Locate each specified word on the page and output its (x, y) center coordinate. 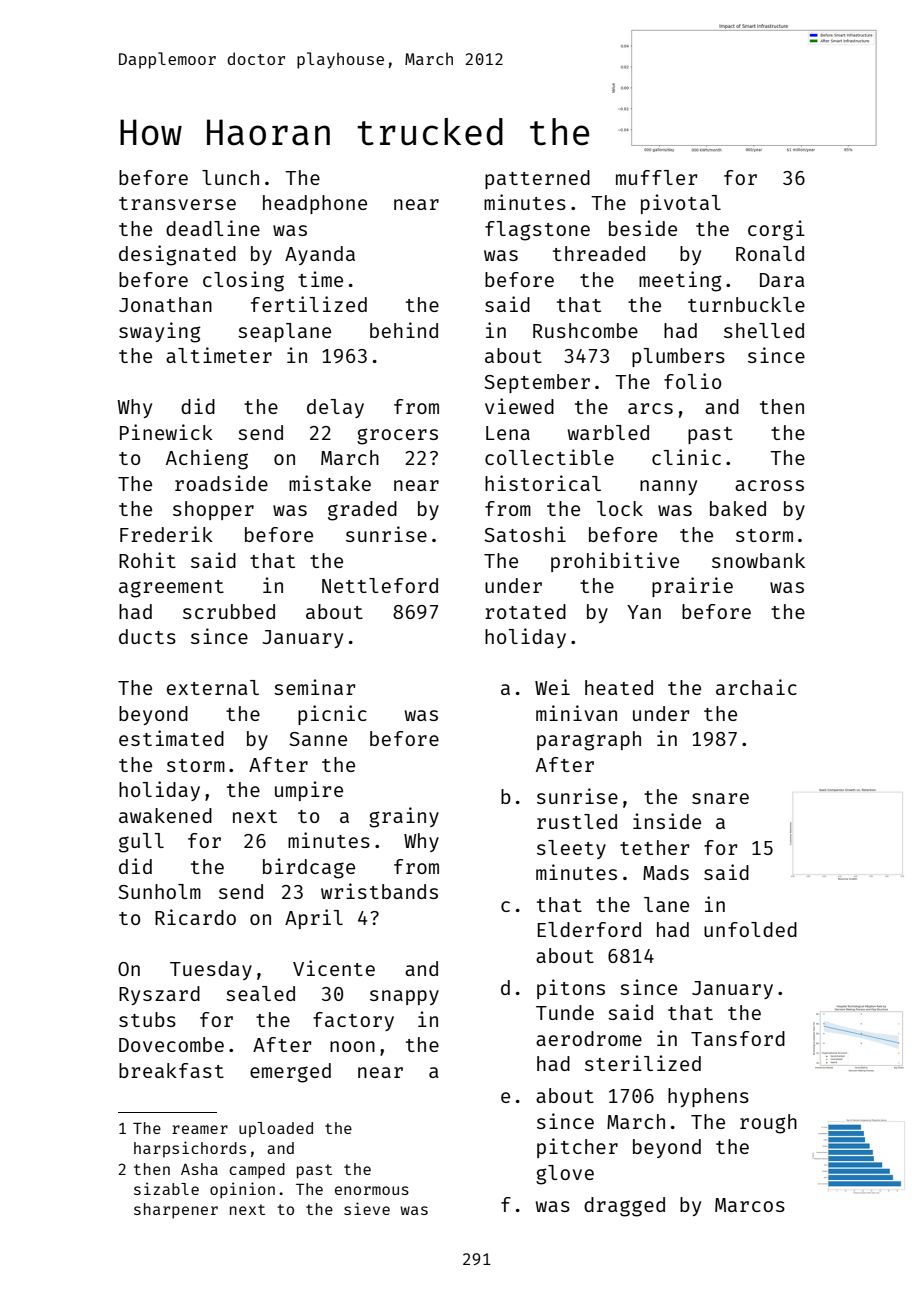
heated (619, 687)
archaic (756, 687)
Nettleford (380, 585)
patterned (537, 179)
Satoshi (525, 534)
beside (643, 228)
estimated (171, 738)
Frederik (166, 534)
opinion (242, 1190)
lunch (230, 177)
